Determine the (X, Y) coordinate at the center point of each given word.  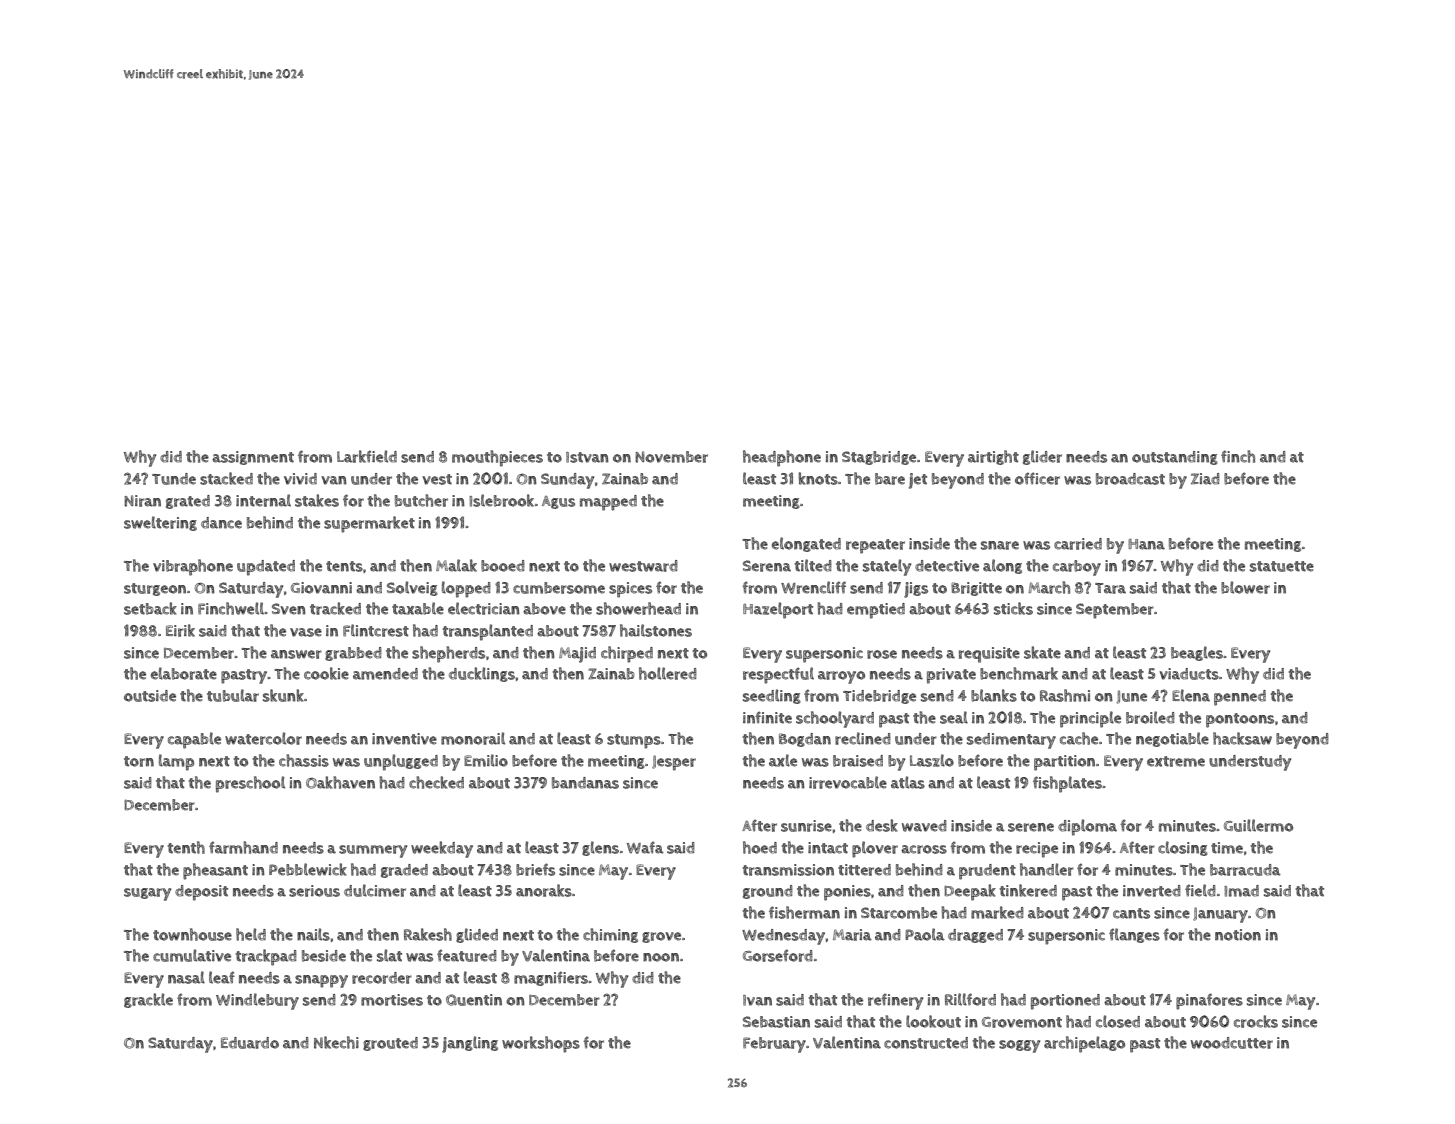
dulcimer (375, 890)
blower (1245, 587)
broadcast (1130, 479)
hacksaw (1242, 738)
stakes (317, 500)
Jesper (674, 763)
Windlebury (257, 1001)
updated (266, 568)
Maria (852, 935)
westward (643, 566)
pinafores (1209, 1001)
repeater (875, 546)
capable (194, 740)
